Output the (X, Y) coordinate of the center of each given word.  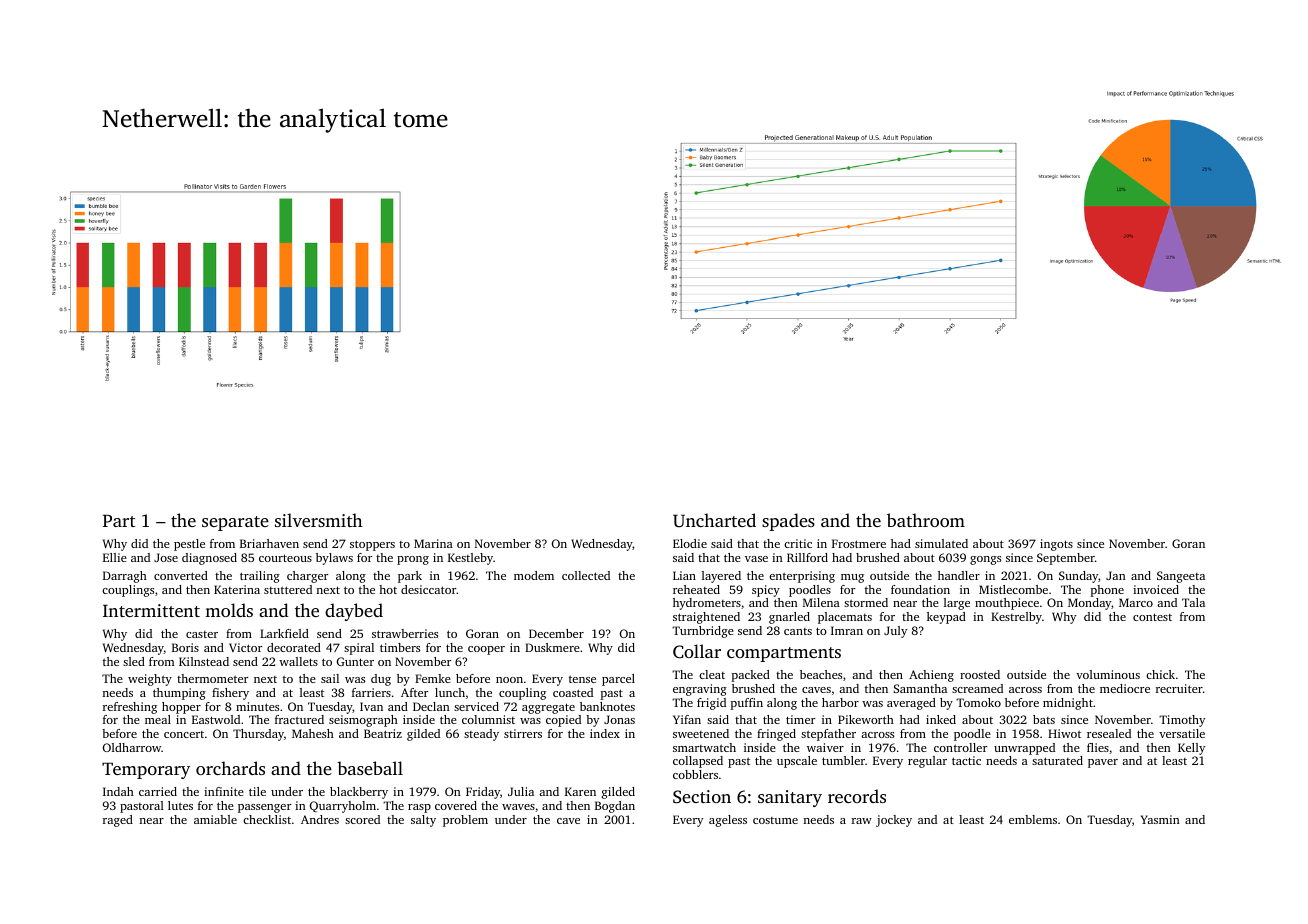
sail (330, 678)
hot (388, 589)
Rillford (807, 557)
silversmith (318, 520)
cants (798, 631)
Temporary (146, 770)
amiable (215, 819)
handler (959, 575)
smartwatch (704, 747)
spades (788, 522)
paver (1103, 763)
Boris (185, 647)
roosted (980, 674)
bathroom (926, 520)
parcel (618, 680)
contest (1152, 617)
